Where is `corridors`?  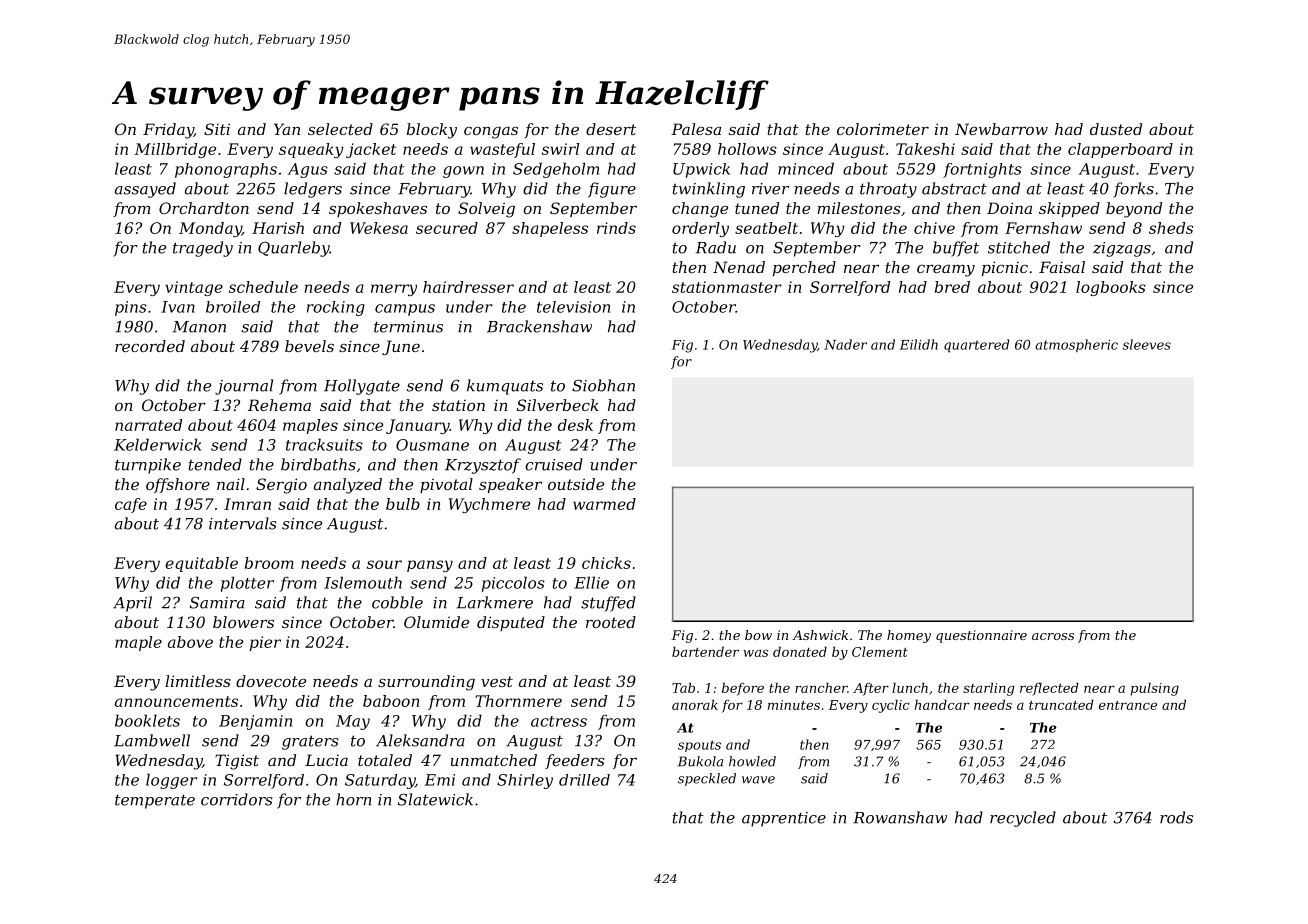
corridors is located at coordinates (237, 799).
